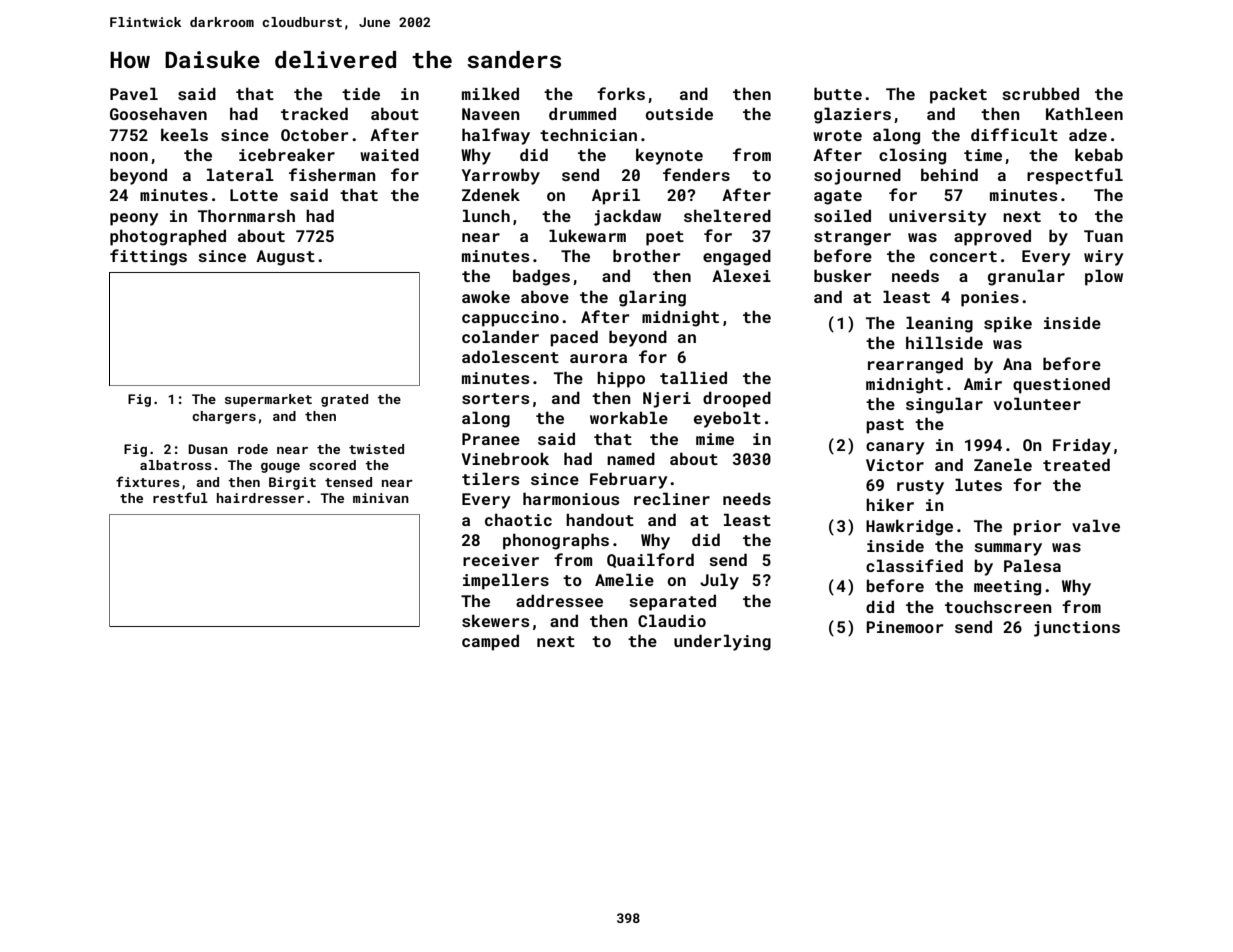  Describe the element at coordinates (978, 484) in the image. I see `lutes` at that location.
